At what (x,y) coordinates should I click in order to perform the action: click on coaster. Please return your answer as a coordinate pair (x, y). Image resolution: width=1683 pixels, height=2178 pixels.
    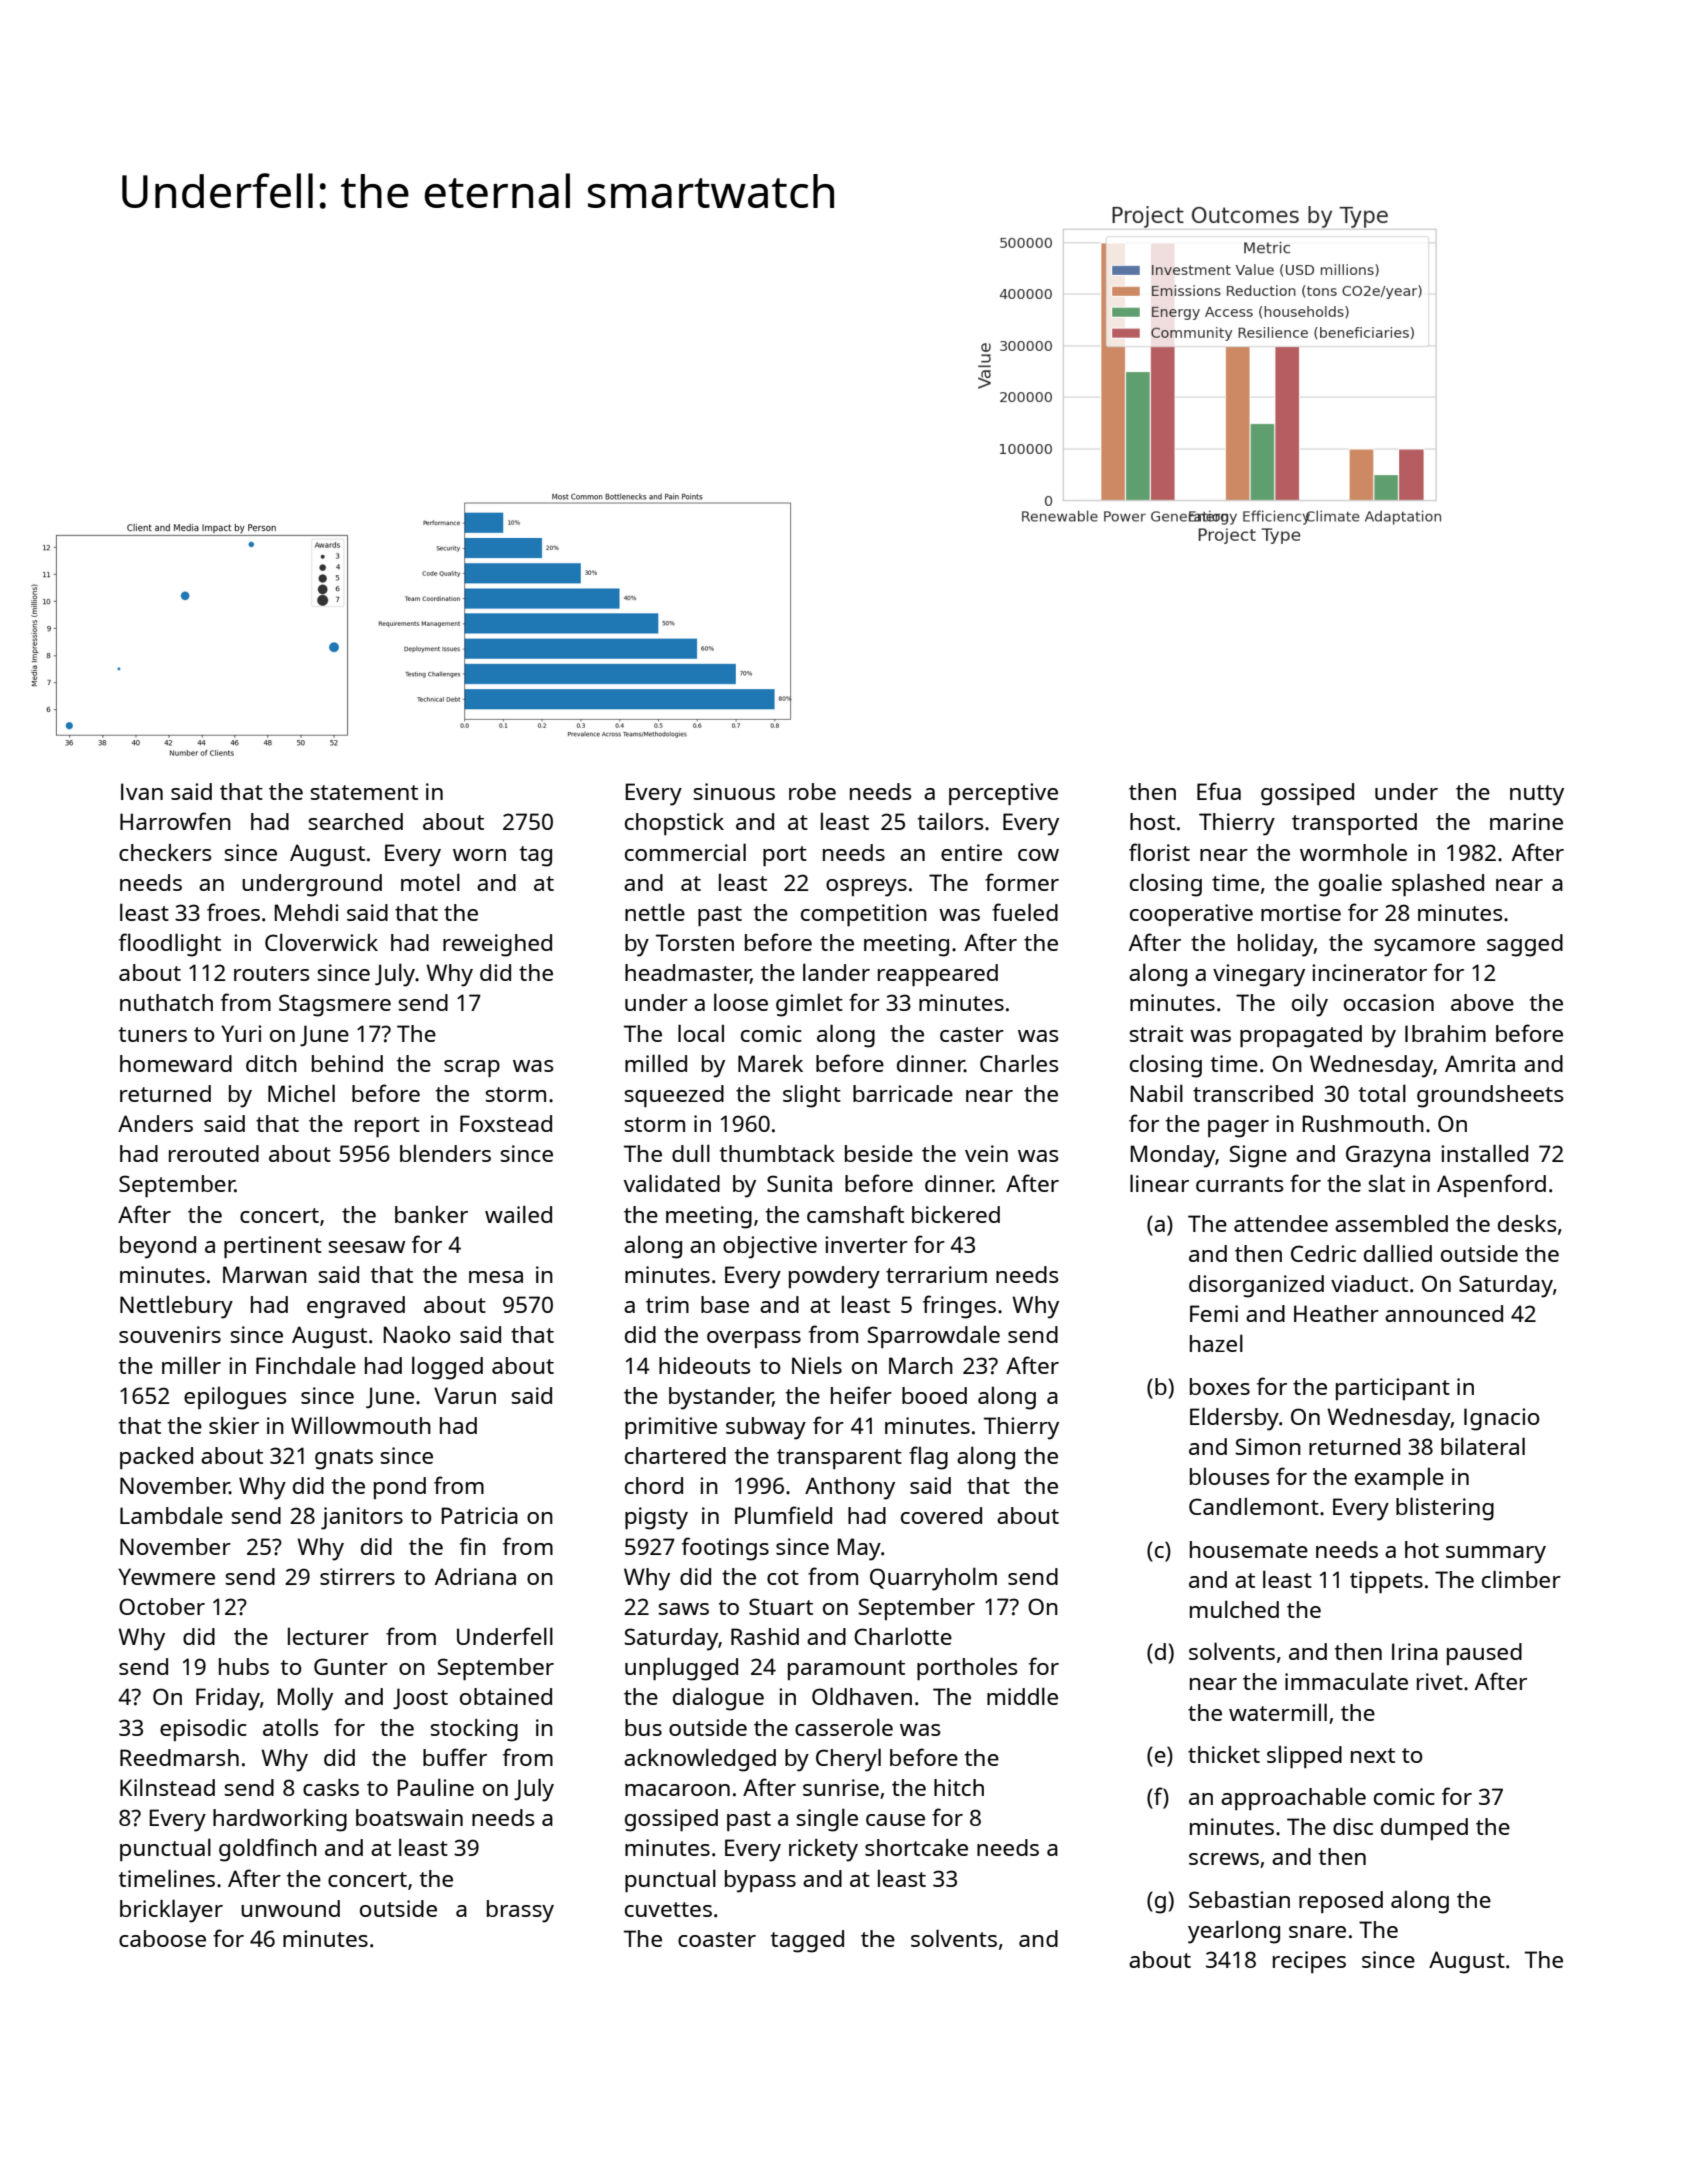
    Looking at the image, I should click on (717, 1939).
